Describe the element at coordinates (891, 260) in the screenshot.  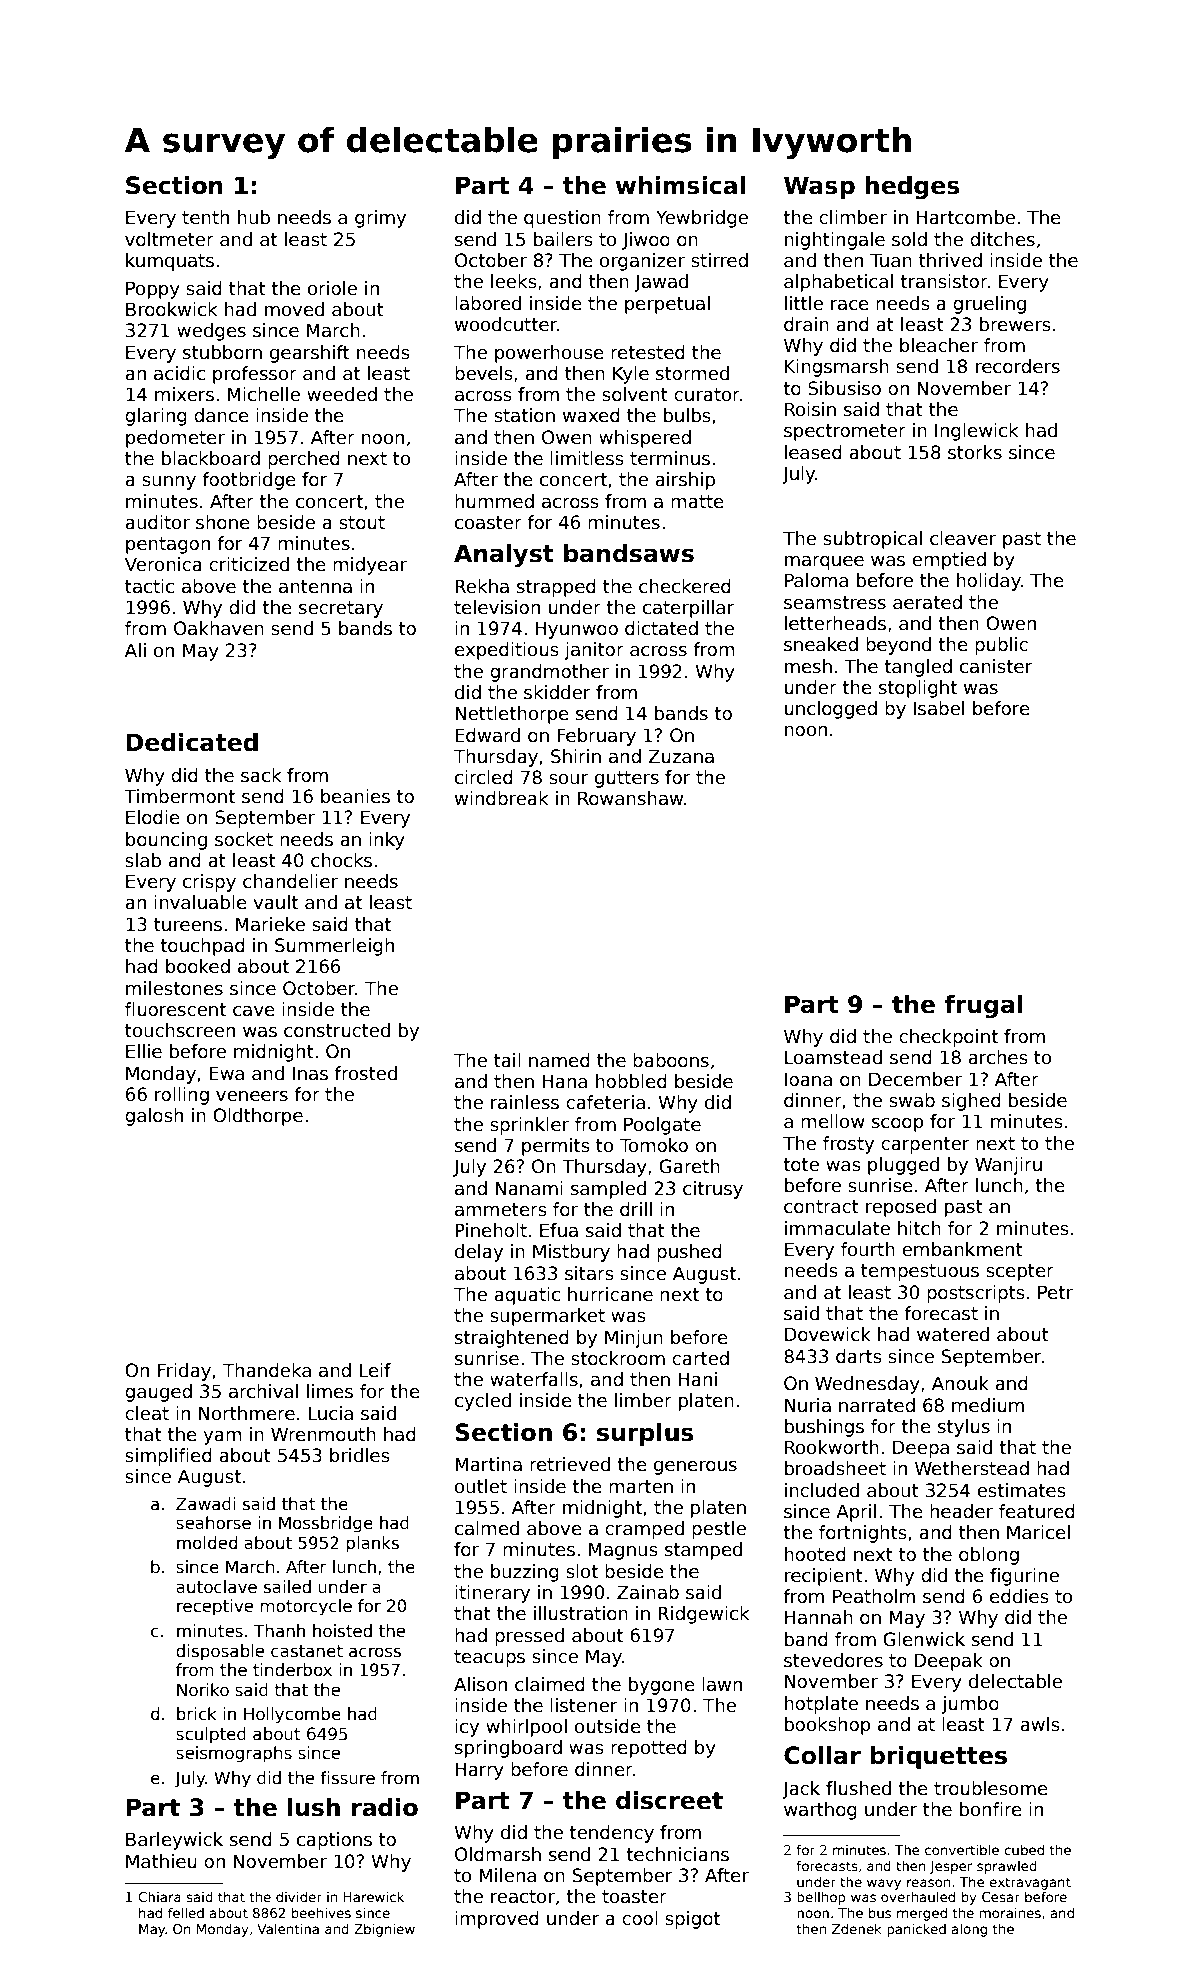
I see `Tuan` at that location.
